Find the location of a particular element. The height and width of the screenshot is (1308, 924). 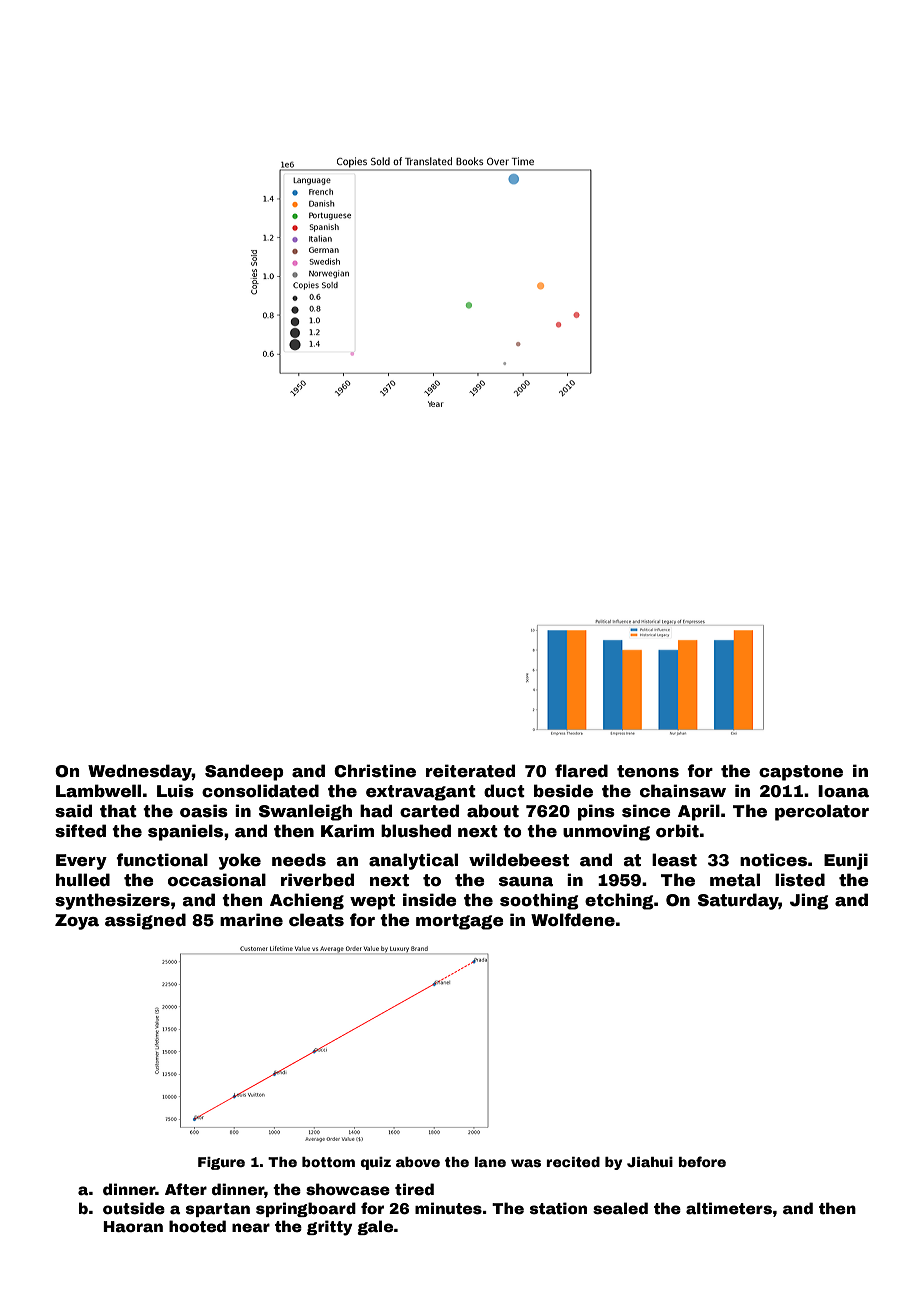

Jiahui is located at coordinates (650, 1162).
